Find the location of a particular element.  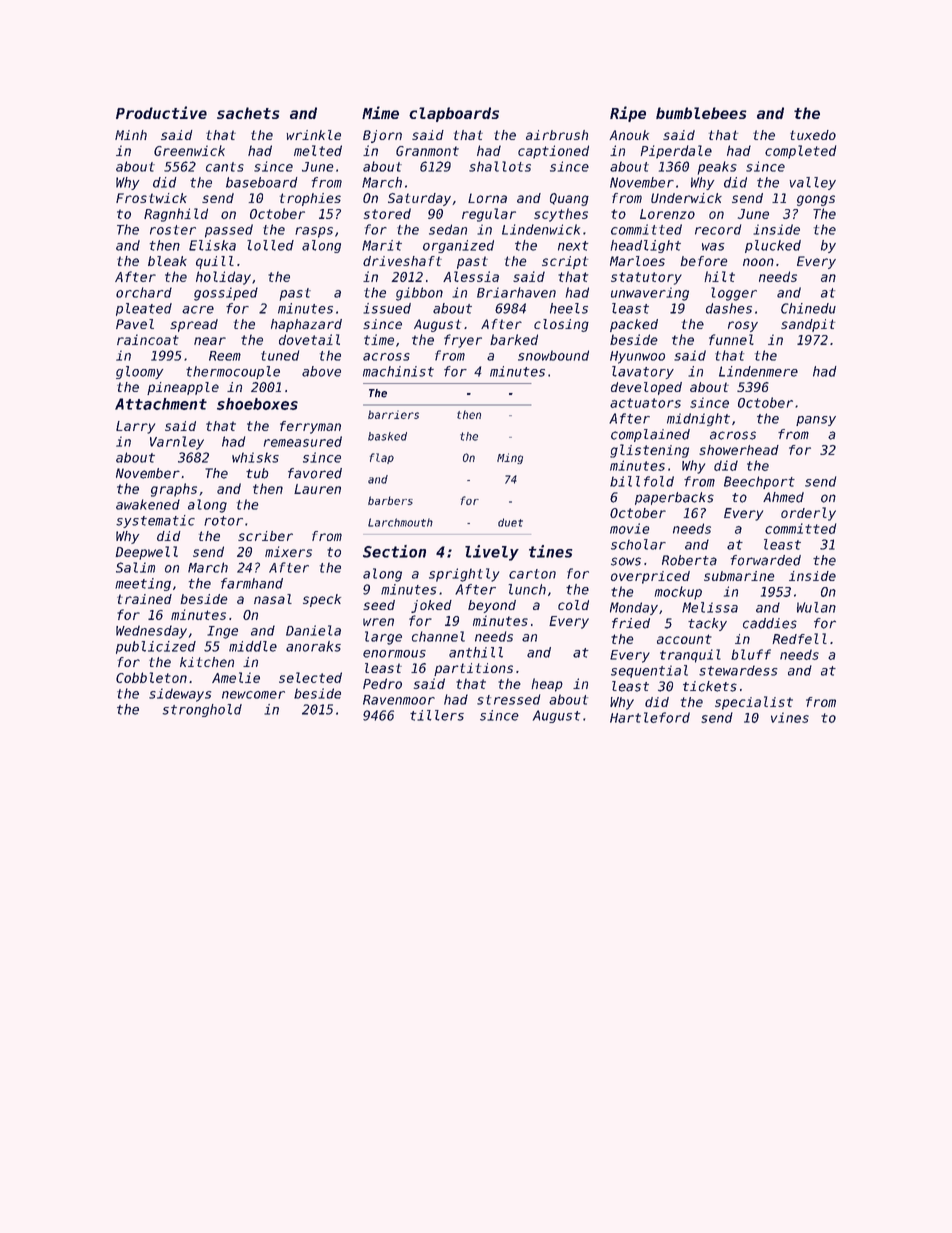

Hartleford is located at coordinates (650, 717).
